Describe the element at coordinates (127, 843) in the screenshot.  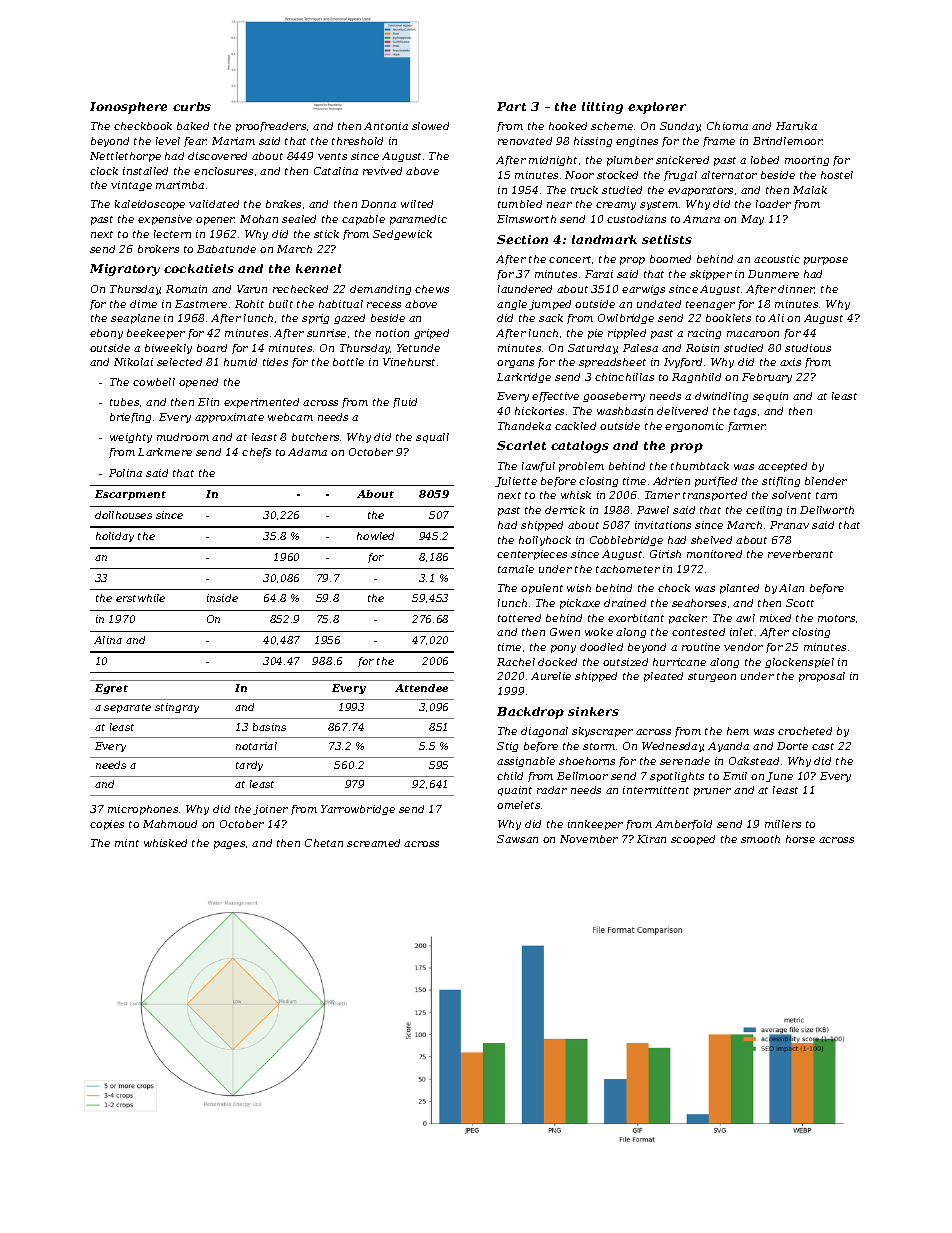
I see `mint` at that location.
